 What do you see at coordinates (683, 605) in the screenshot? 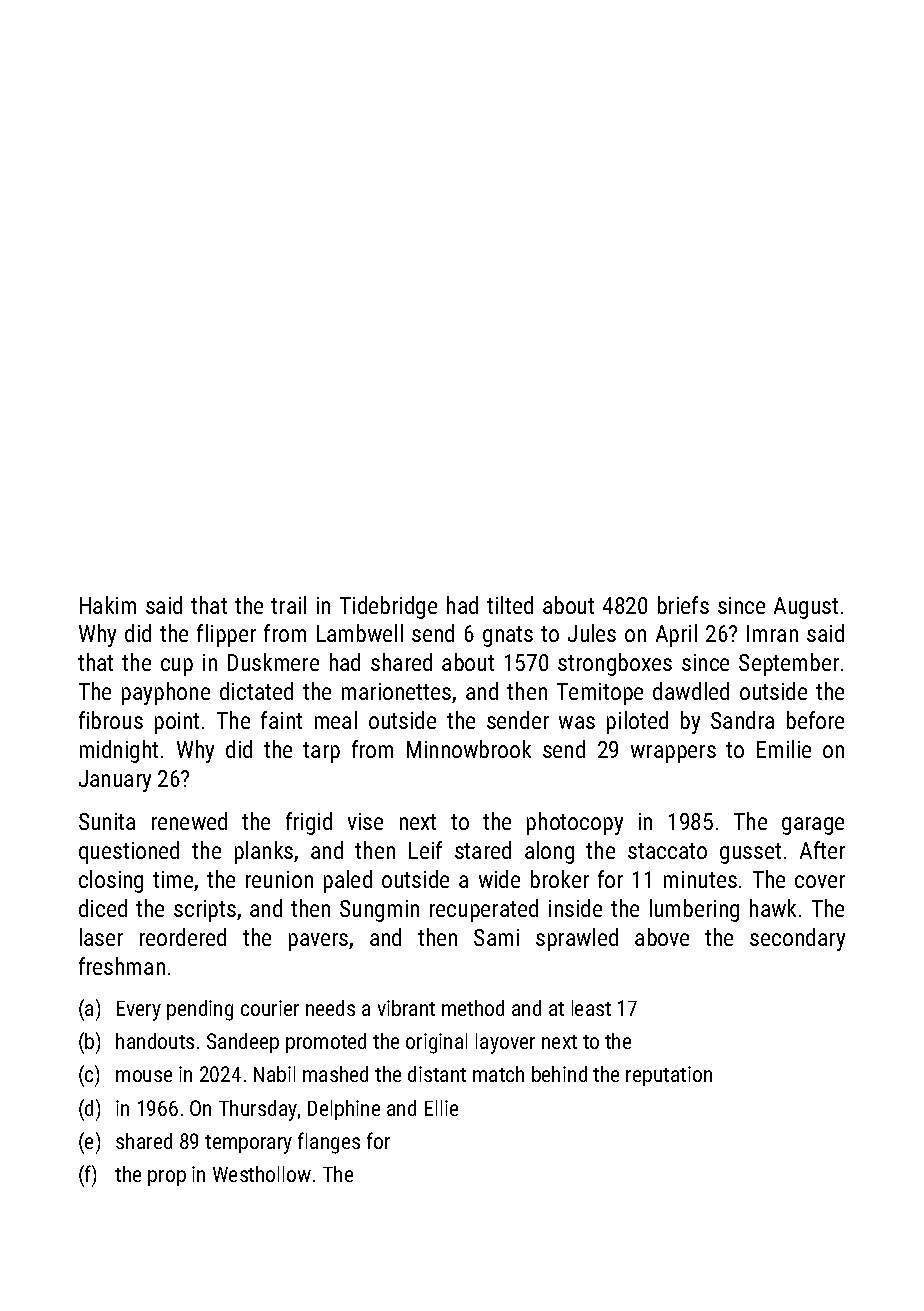
I see `briefs` at bounding box center [683, 605].
